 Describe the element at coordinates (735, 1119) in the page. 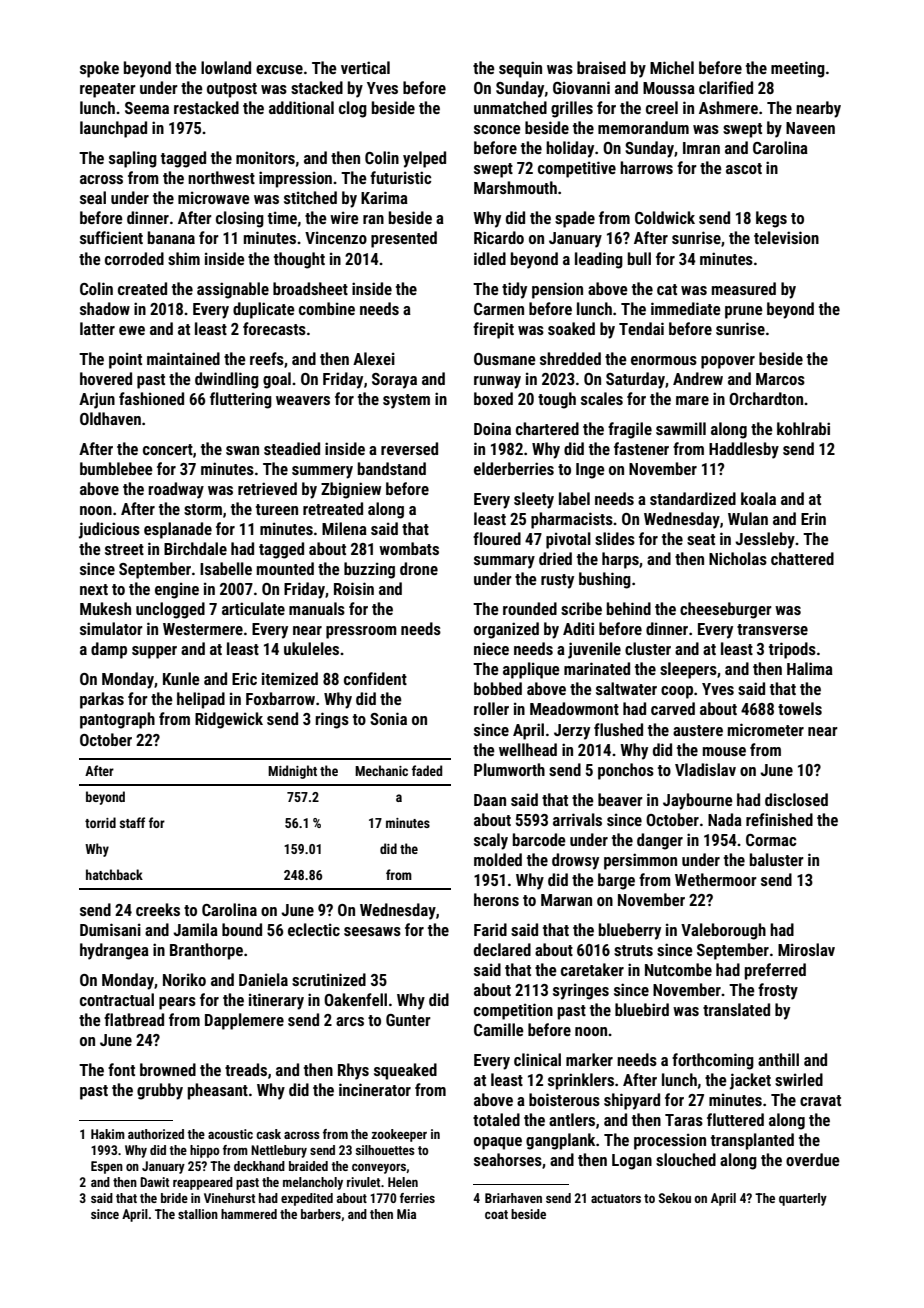

I see `fluttered` at that location.
